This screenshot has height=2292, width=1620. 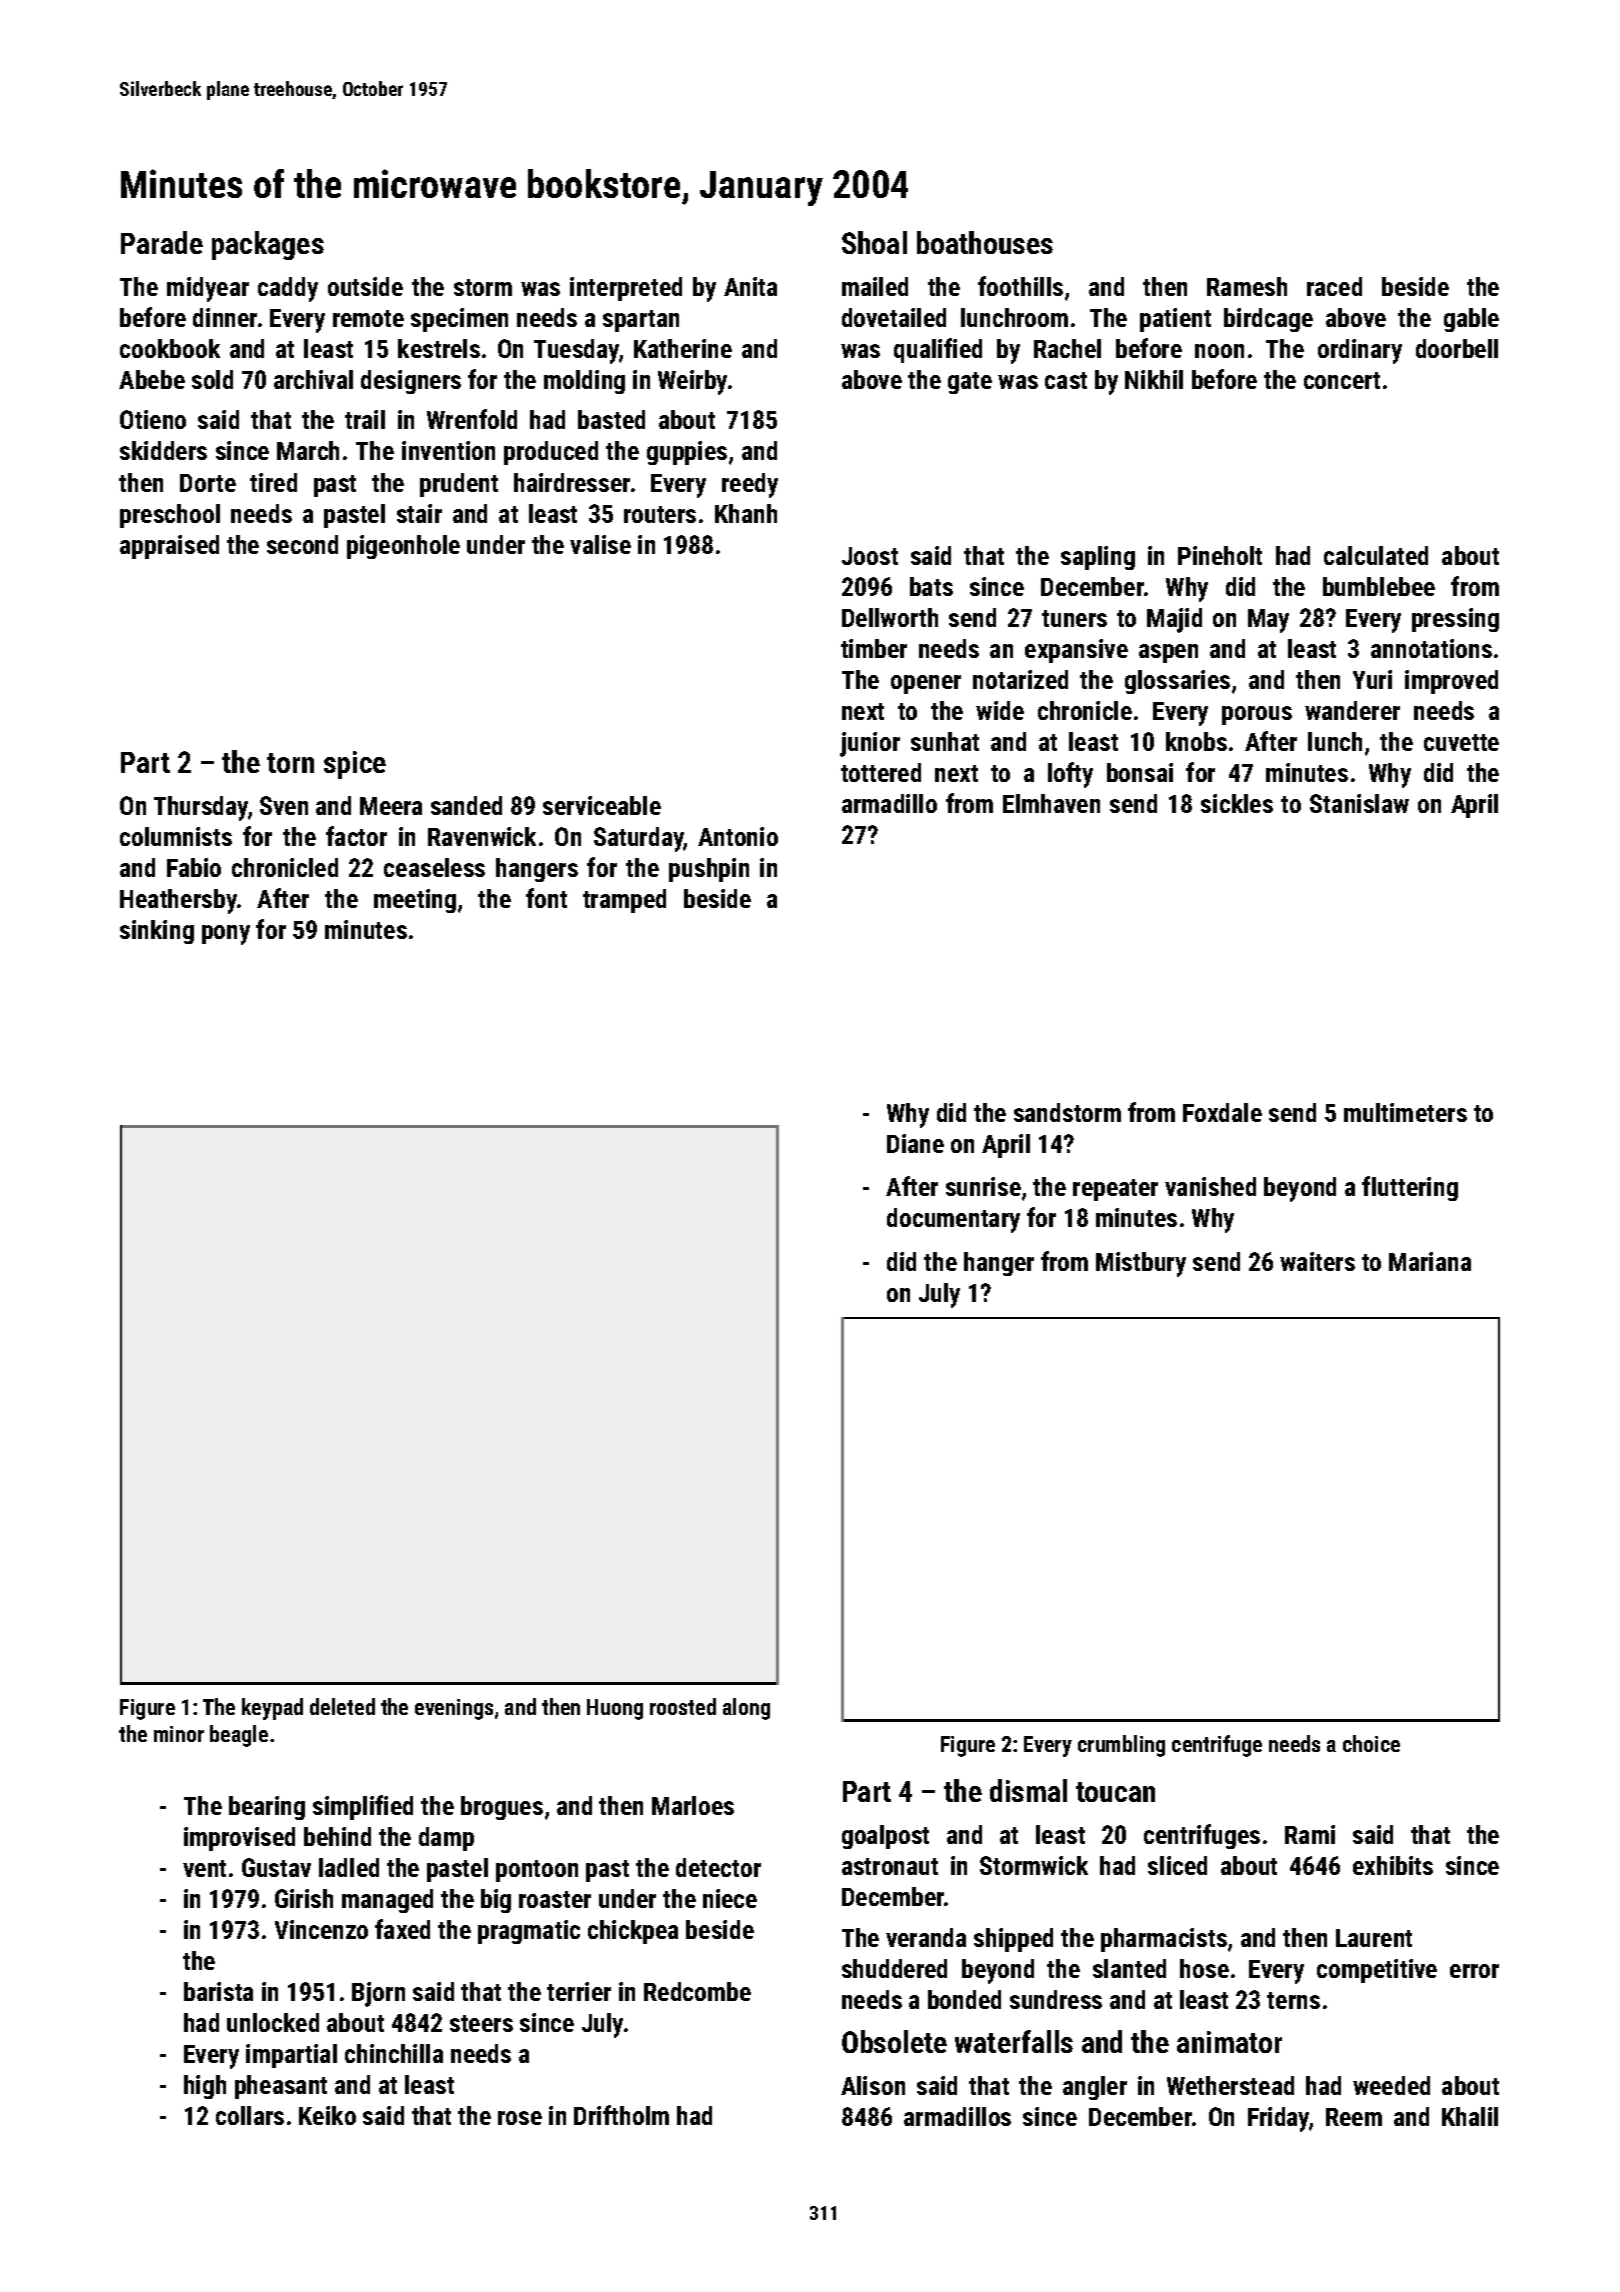 What do you see at coordinates (1278, 2119) in the screenshot?
I see `Friday` at bounding box center [1278, 2119].
